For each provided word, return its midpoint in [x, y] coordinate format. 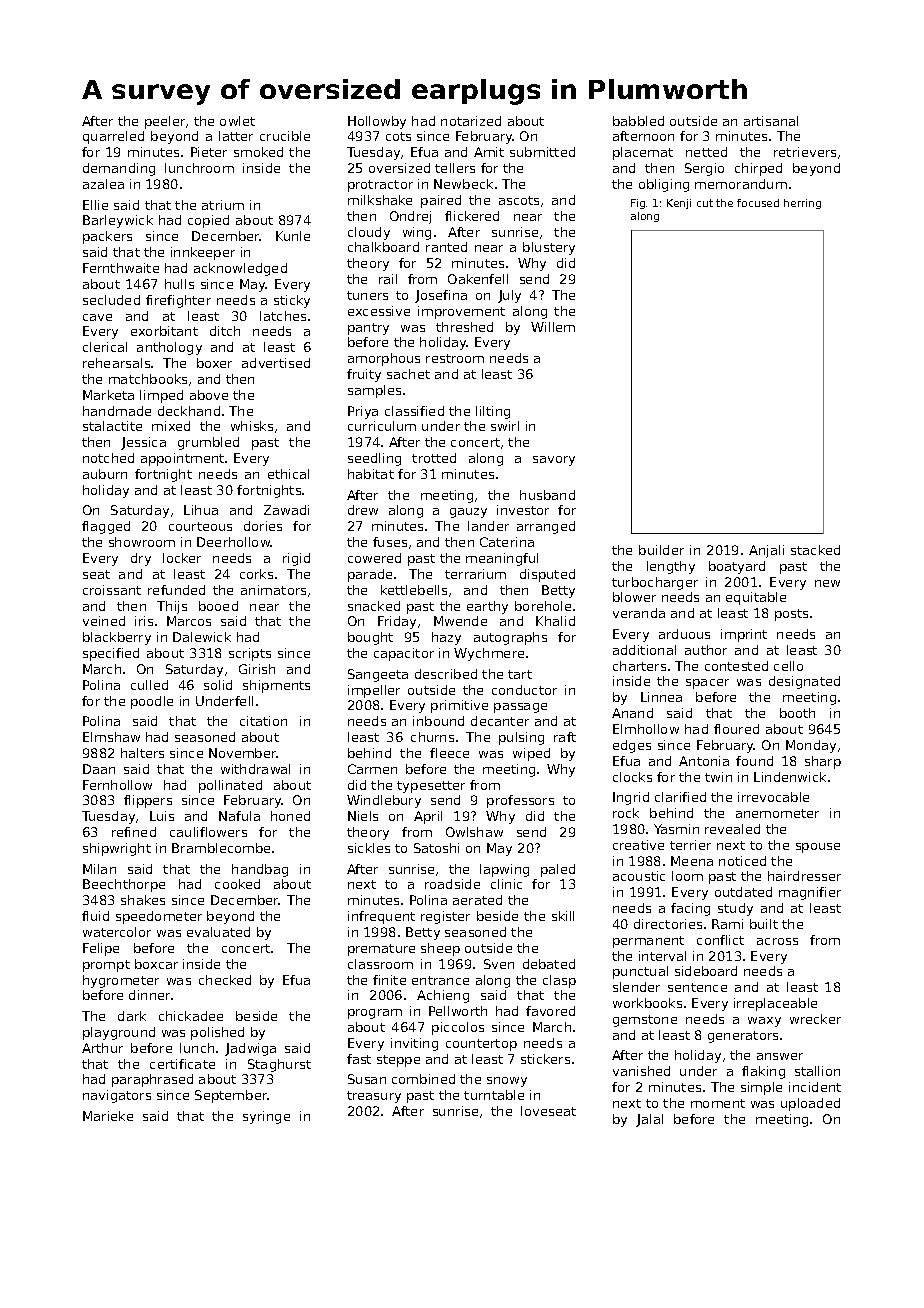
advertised [276, 363]
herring [802, 204]
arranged [546, 527]
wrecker [815, 1019]
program [375, 1014]
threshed [464, 327]
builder [661, 550]
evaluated [218, 932]
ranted [446, 247]
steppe [398, 1061]
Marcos [189, 621]
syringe [266, 1117]
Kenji [679, 204]
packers [107, 237]
